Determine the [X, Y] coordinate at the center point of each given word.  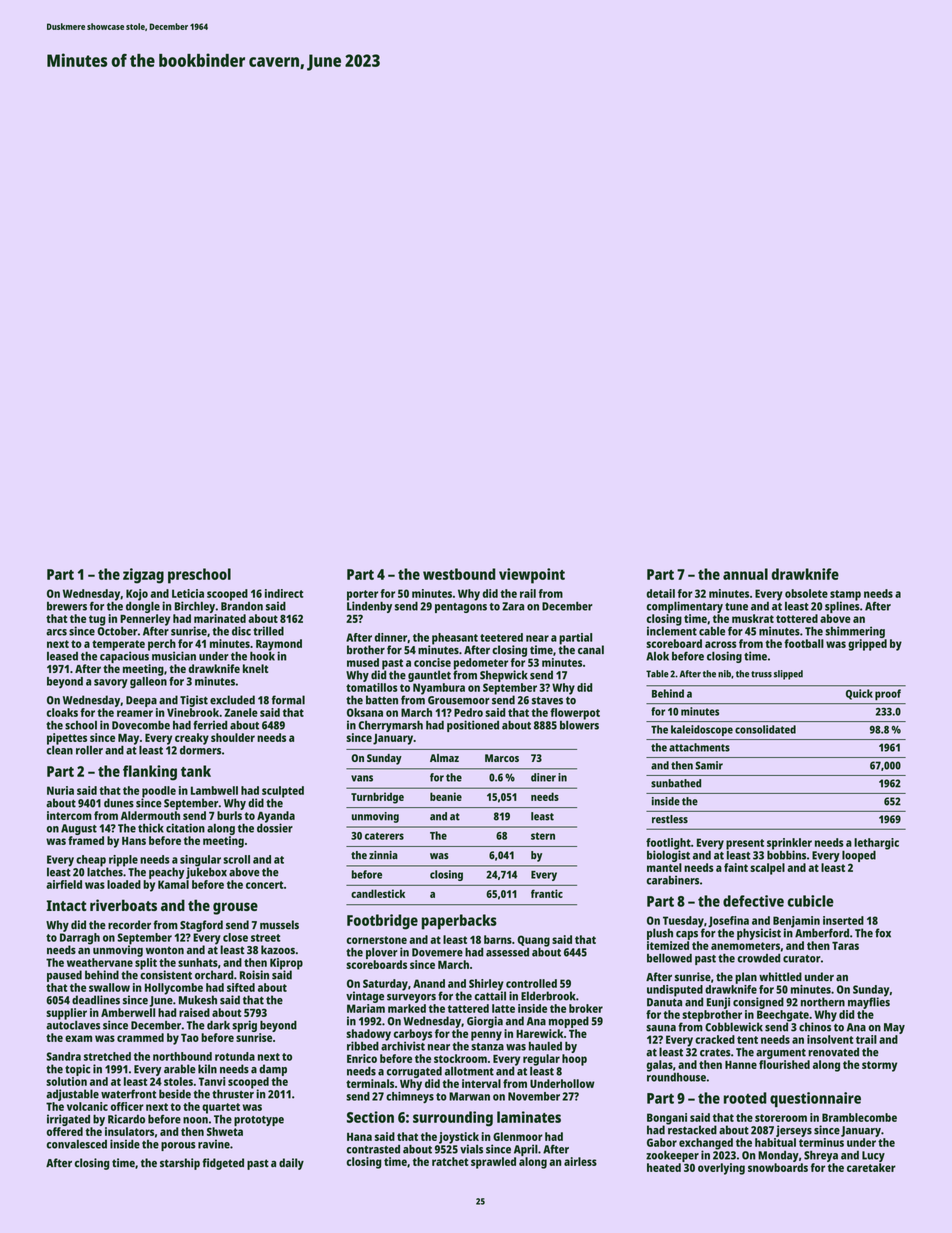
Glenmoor [518, 1136]
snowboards [778, 1167]
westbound [459, 574]
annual [745, 574]
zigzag [143, 576]
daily [291, 1164]
